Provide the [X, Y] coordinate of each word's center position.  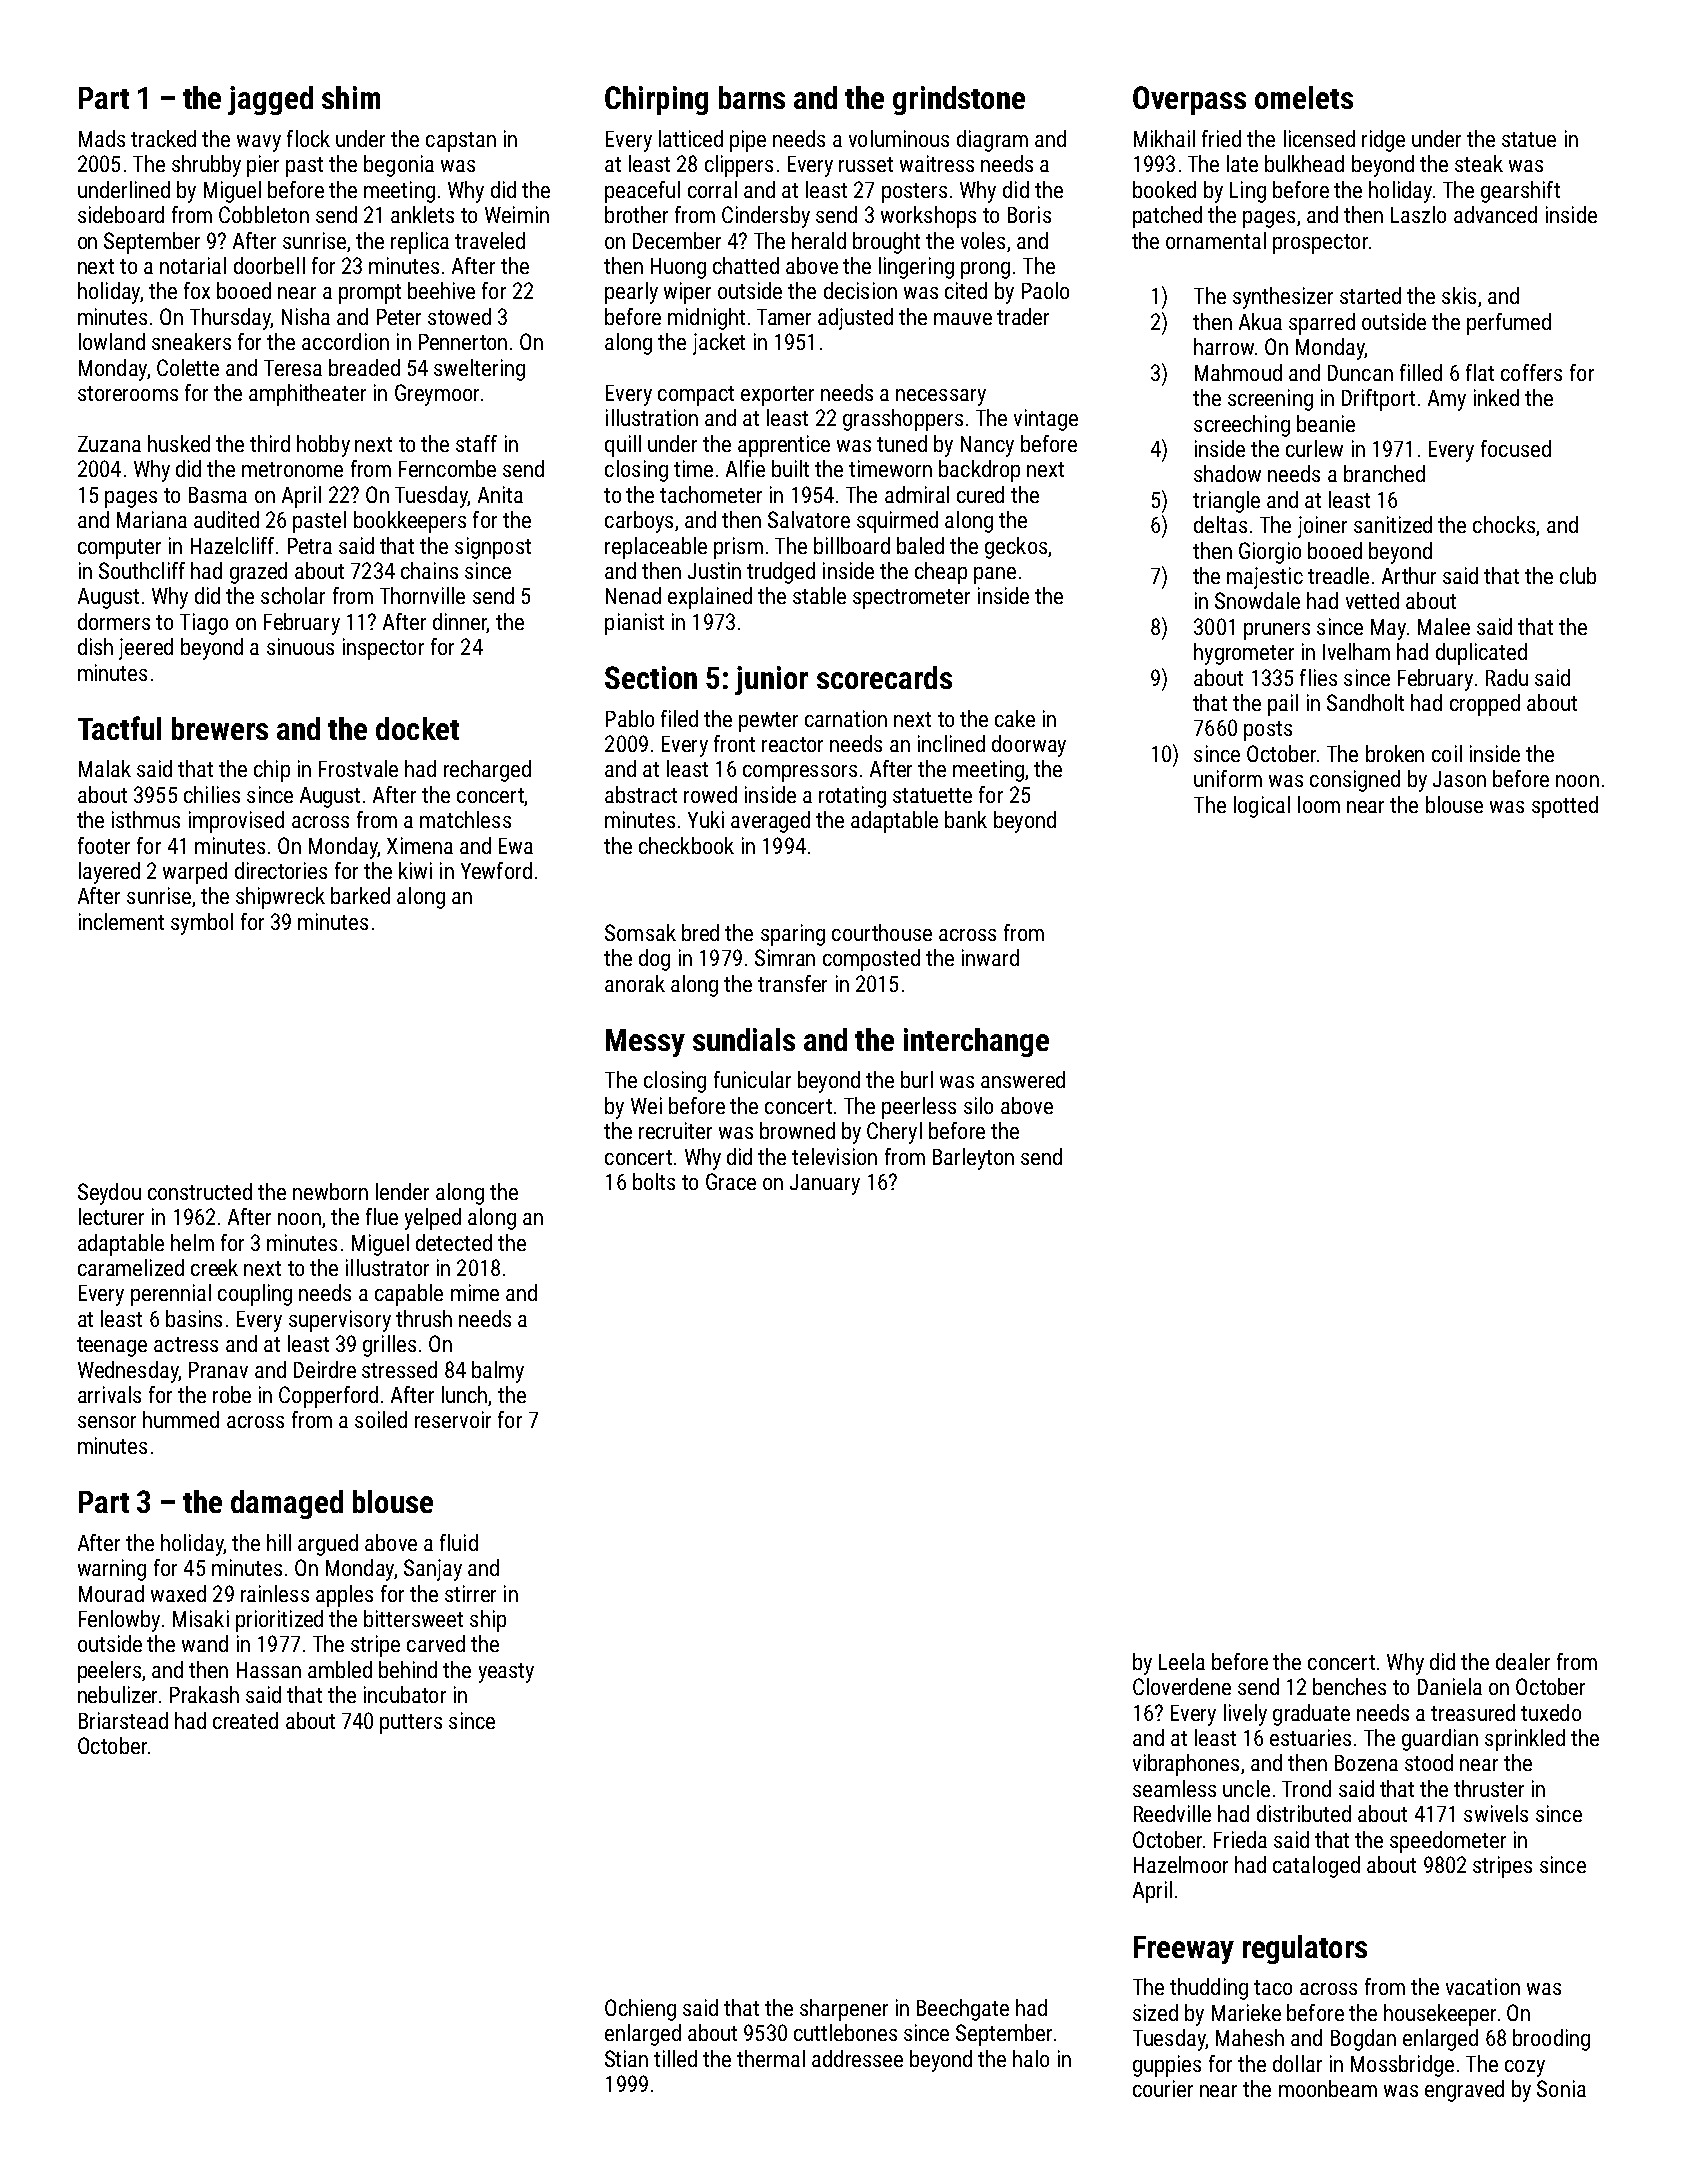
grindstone [959, 100]
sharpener [844, 2010]
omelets [1304, 97]
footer [104, 845]
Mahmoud [1238, 372]
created [245, 1720]
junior [771, 680]
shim [351, 97]
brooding [1551, 2040]
